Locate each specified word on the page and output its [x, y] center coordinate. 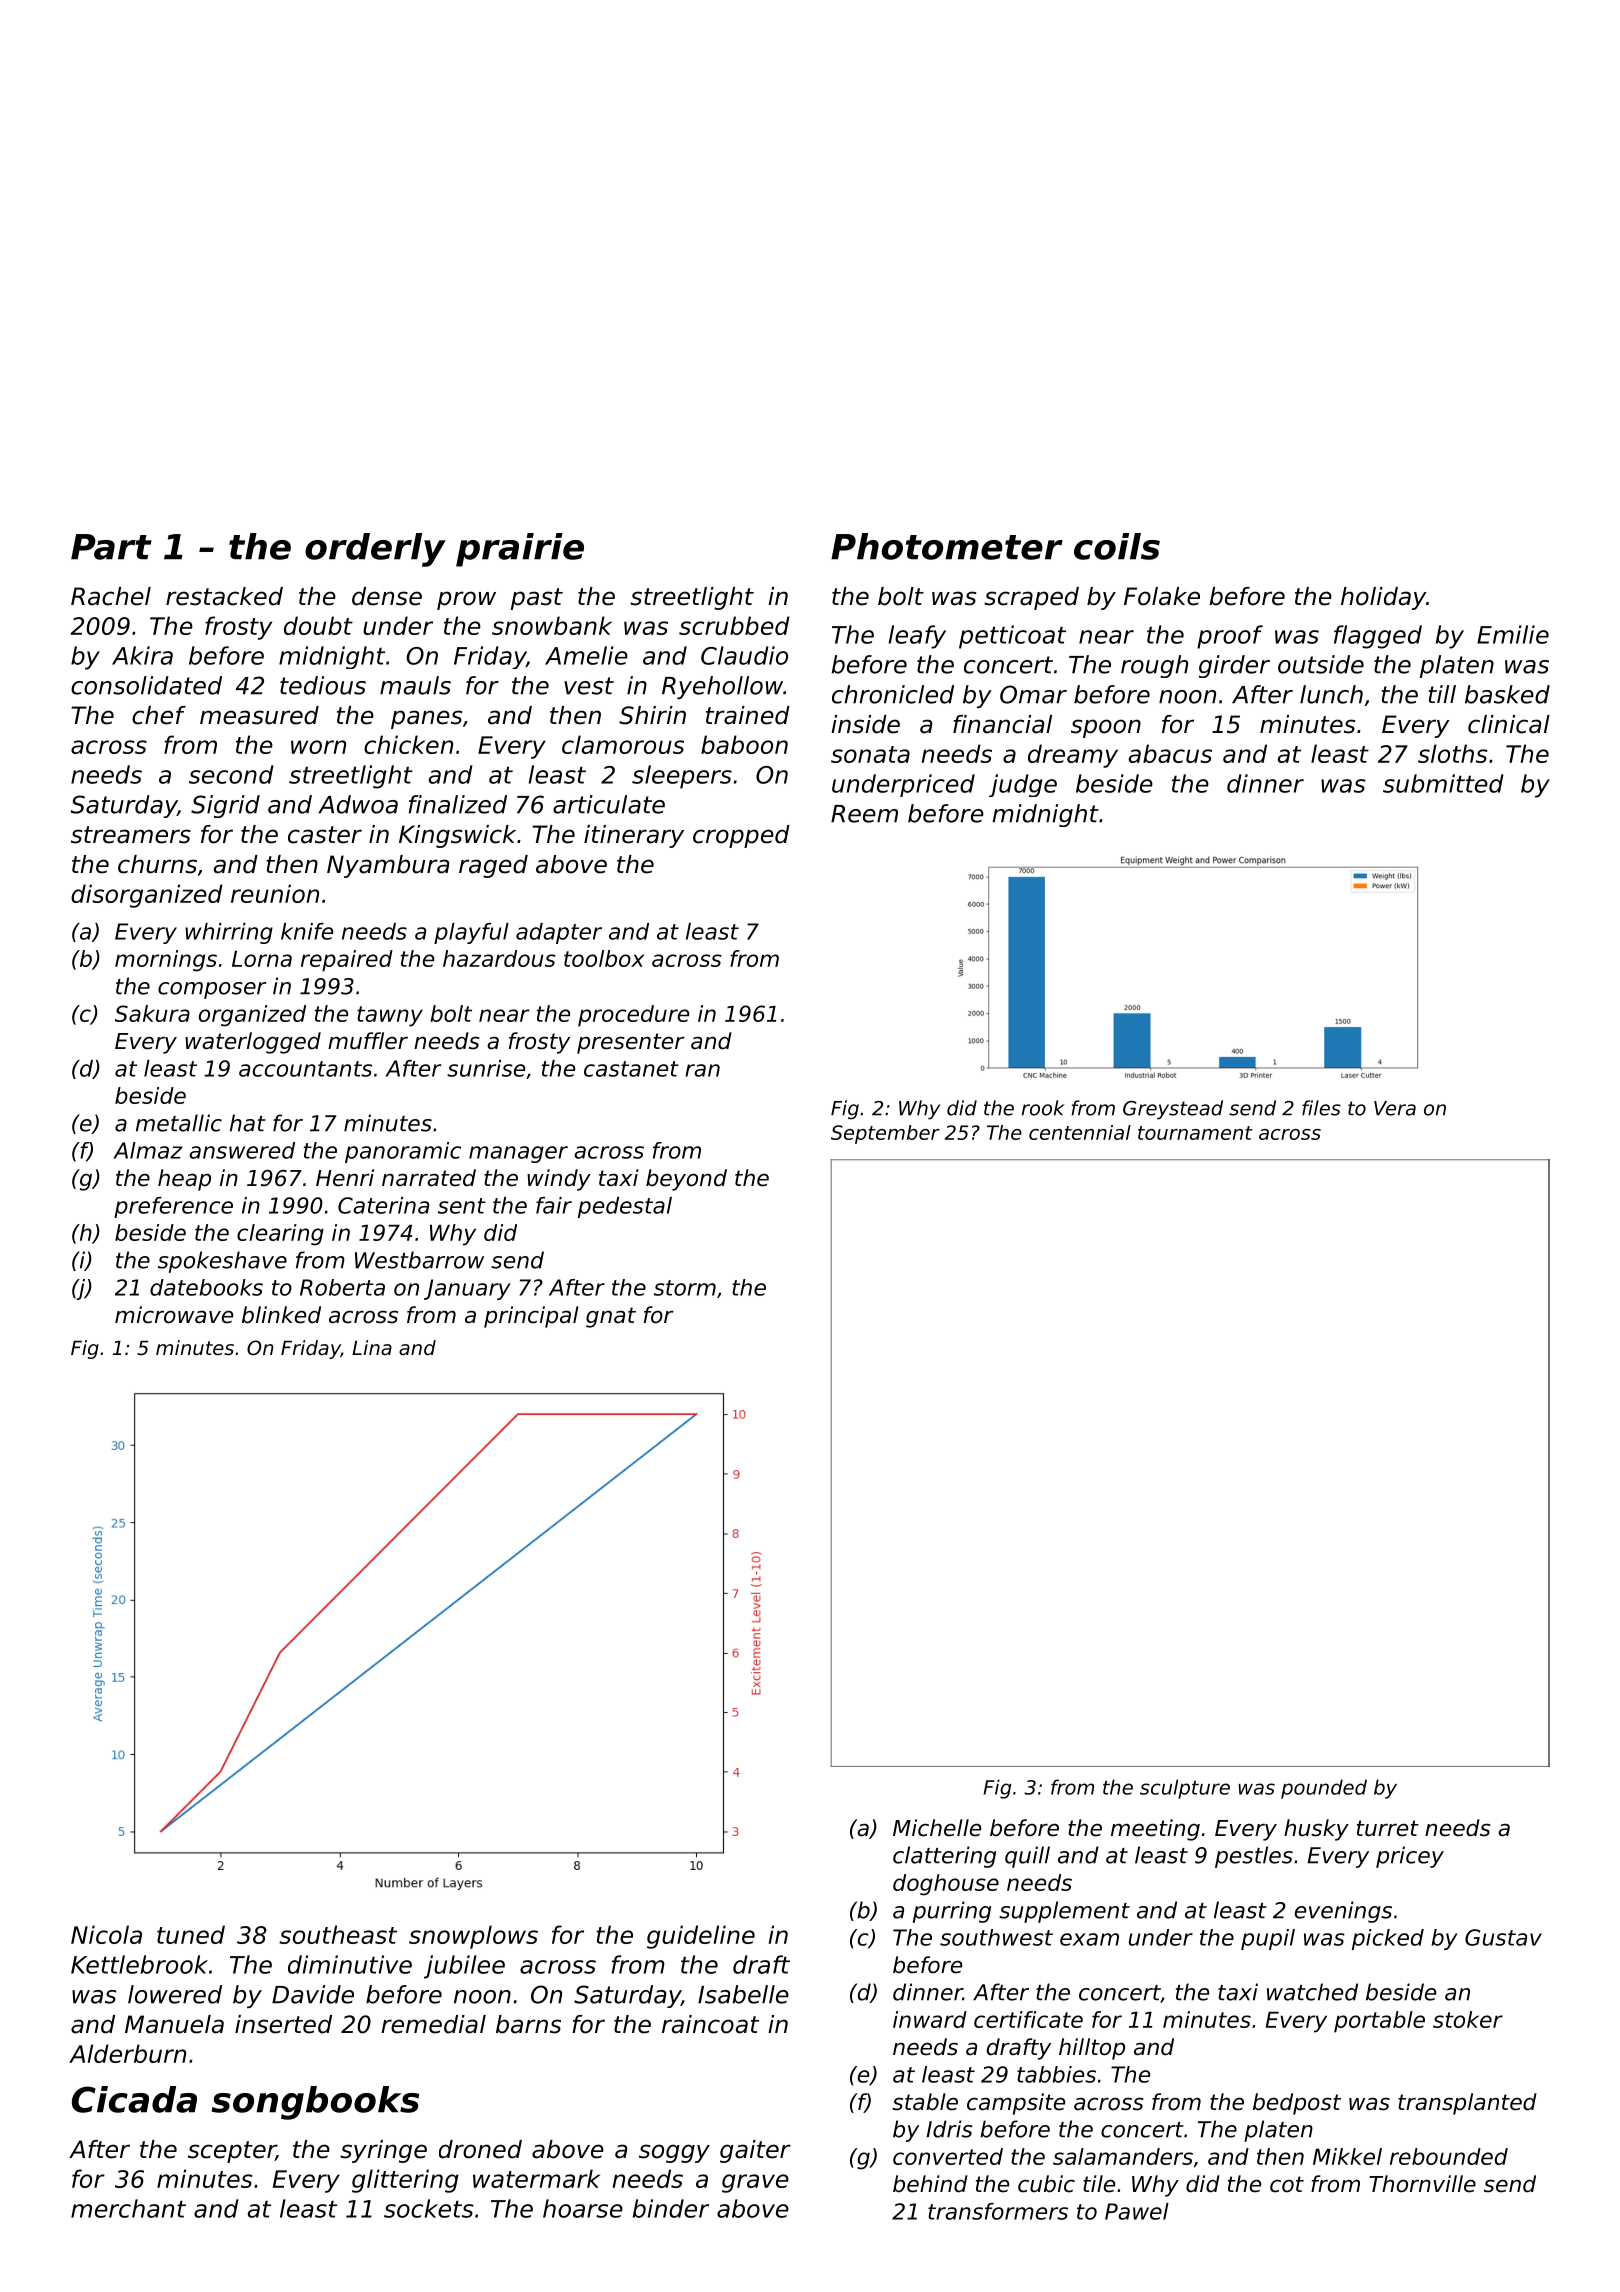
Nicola [106, 1934]
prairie [520, 550]
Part [111, 547]
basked [1507, 694]
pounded [1324, 1789]
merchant [128, 2208]
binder [671, 2208]
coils [1117, 546]
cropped [741, 836]
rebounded [1449, 2156]
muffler [368, 1041]
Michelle [937, 1828]
